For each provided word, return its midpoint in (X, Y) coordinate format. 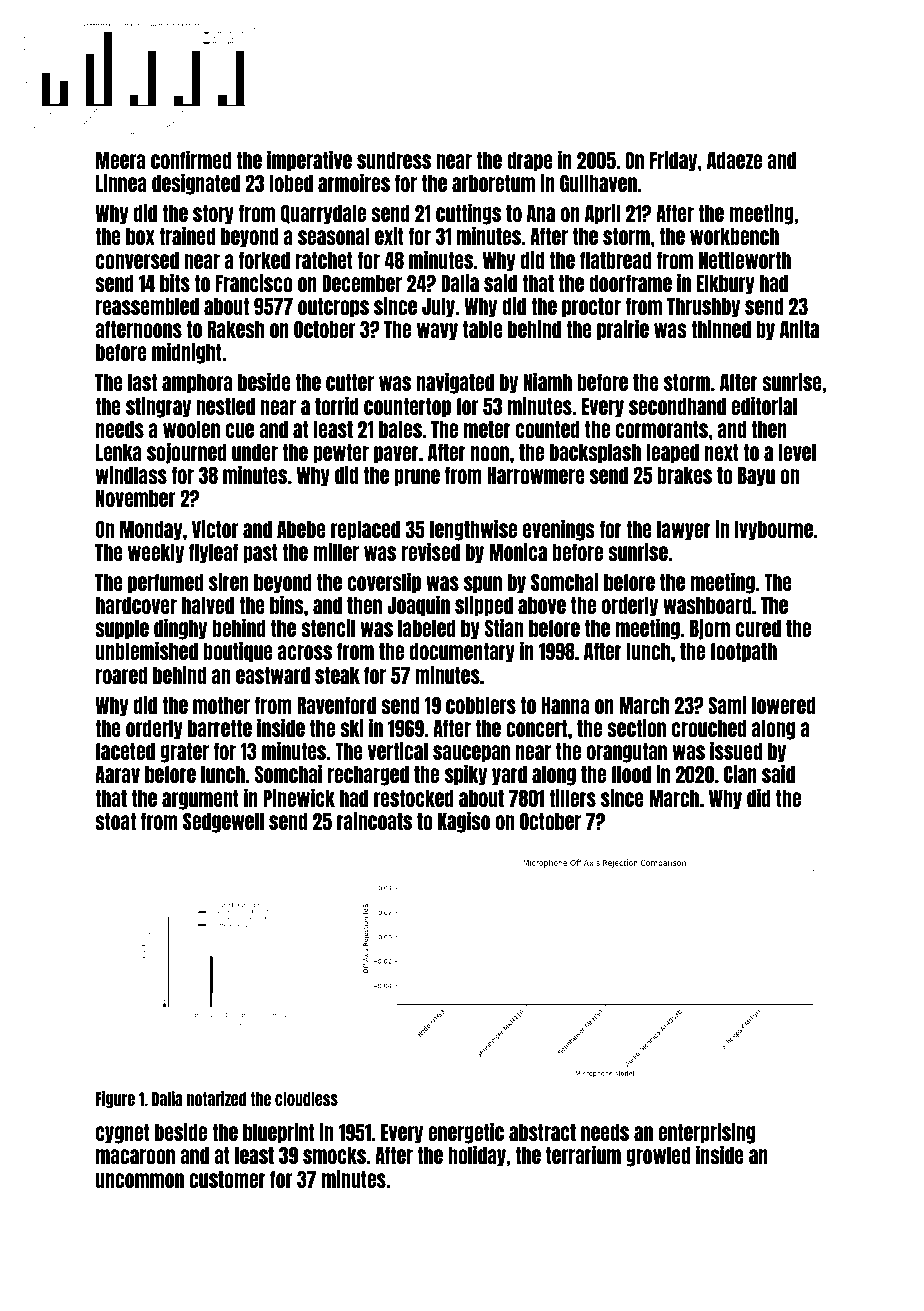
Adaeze (734, 160)
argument (200, 800)
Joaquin (418, 606)
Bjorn (710, 629)
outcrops (333, 308)
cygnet (123, 1134)
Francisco (254, 282)
